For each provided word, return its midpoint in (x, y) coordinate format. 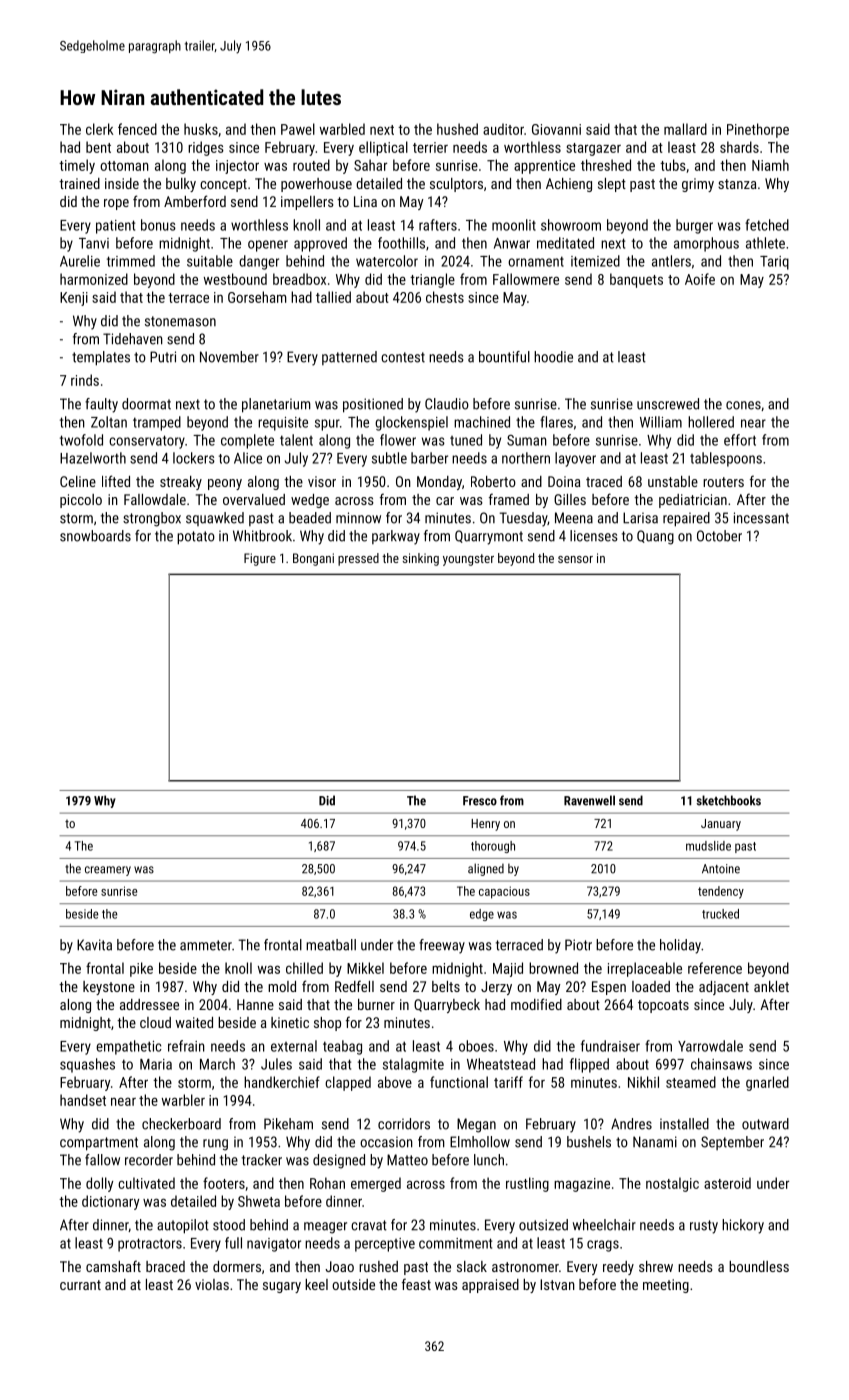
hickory (743, 1226)
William (661, 422)
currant (80, 1285)
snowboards (95, 536)
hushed (457, 129)
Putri (163, 357)
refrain (186, 1046)
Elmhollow (480, 1142)
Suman (527, 440)
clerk (100, 129)
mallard (685, 129)
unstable (673, 481)
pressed (358, 559)
